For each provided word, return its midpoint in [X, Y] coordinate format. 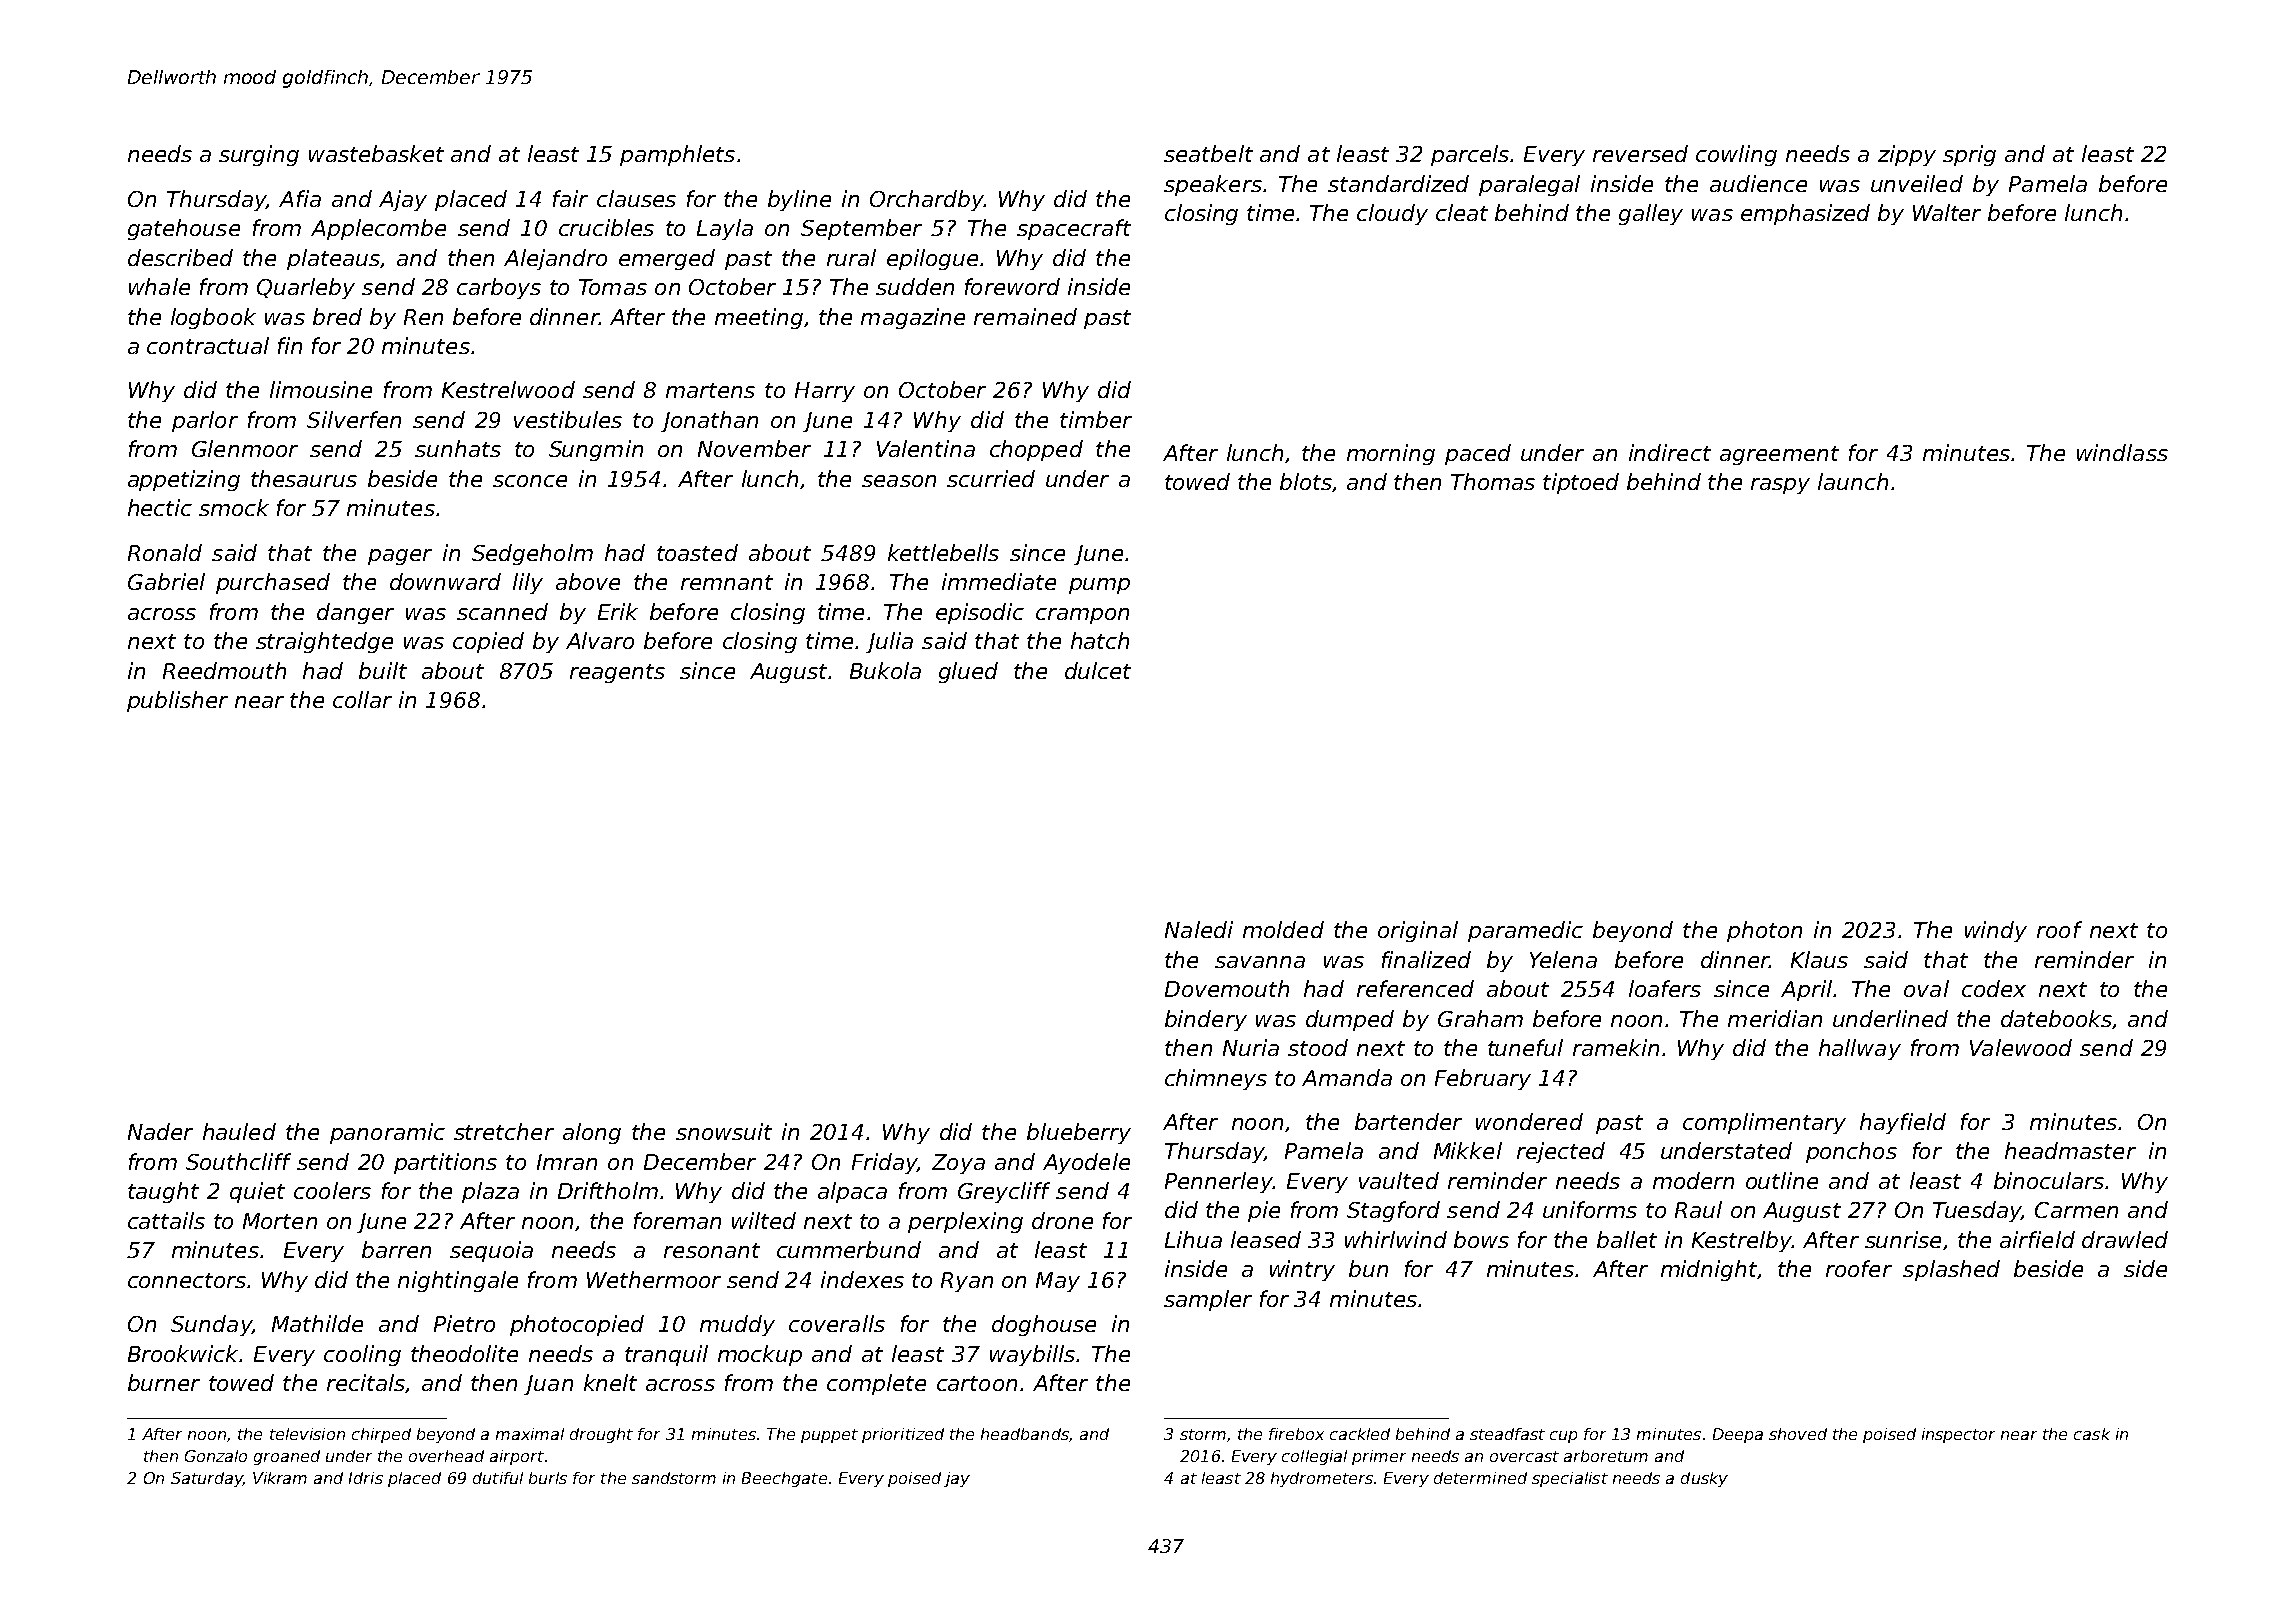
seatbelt [1208, 153]
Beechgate [784, 1479]
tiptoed [1581, 483]
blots [1306, 482]
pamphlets [677, 155]
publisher [177, 701]
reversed [1640, 153]
